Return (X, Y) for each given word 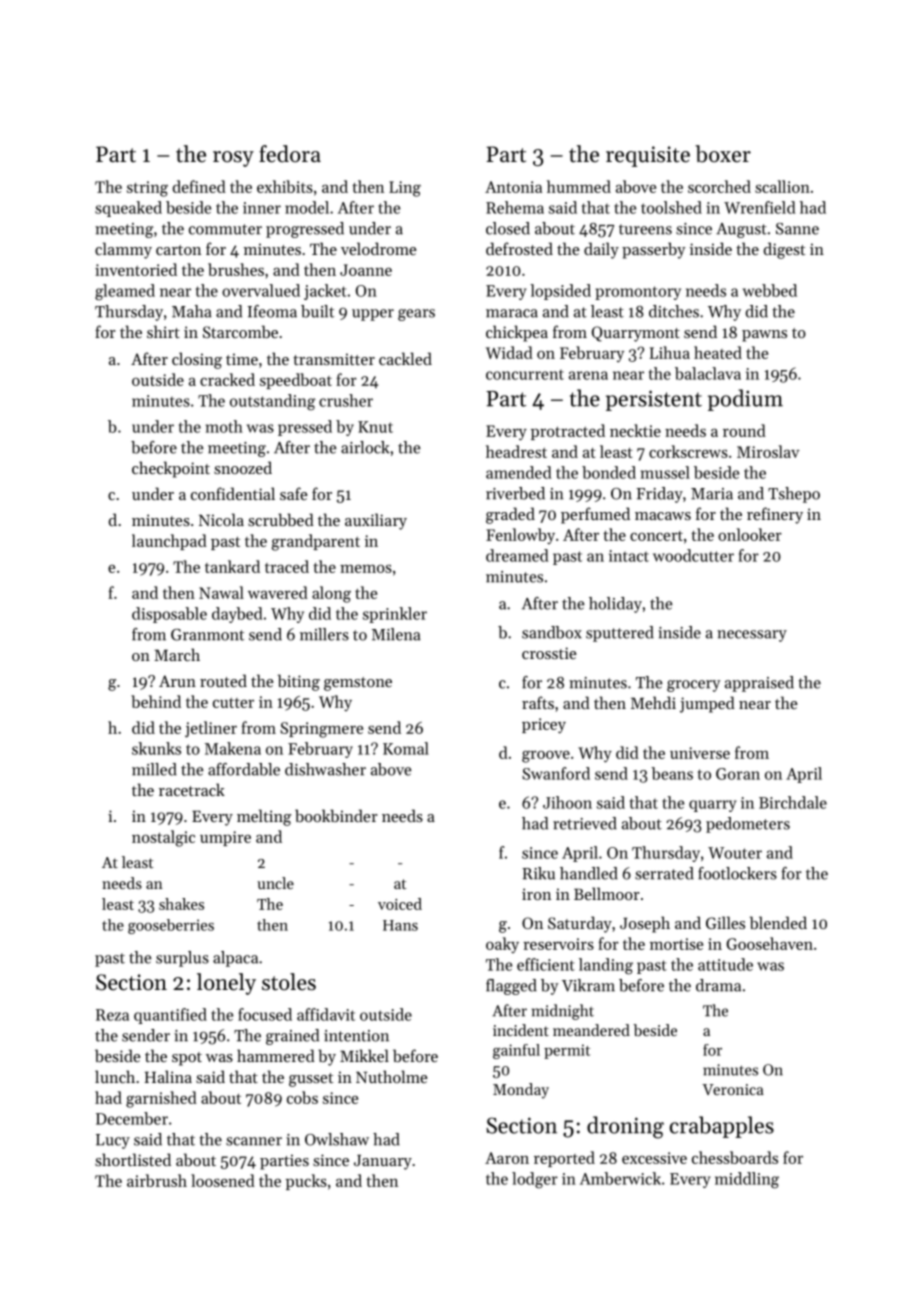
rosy (233, 159)
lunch (115, 1076)
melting (264, 817)
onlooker (750, 534)
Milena (396, 634)
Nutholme (392, 1076)
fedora (290, 154)
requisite (648, 156)
